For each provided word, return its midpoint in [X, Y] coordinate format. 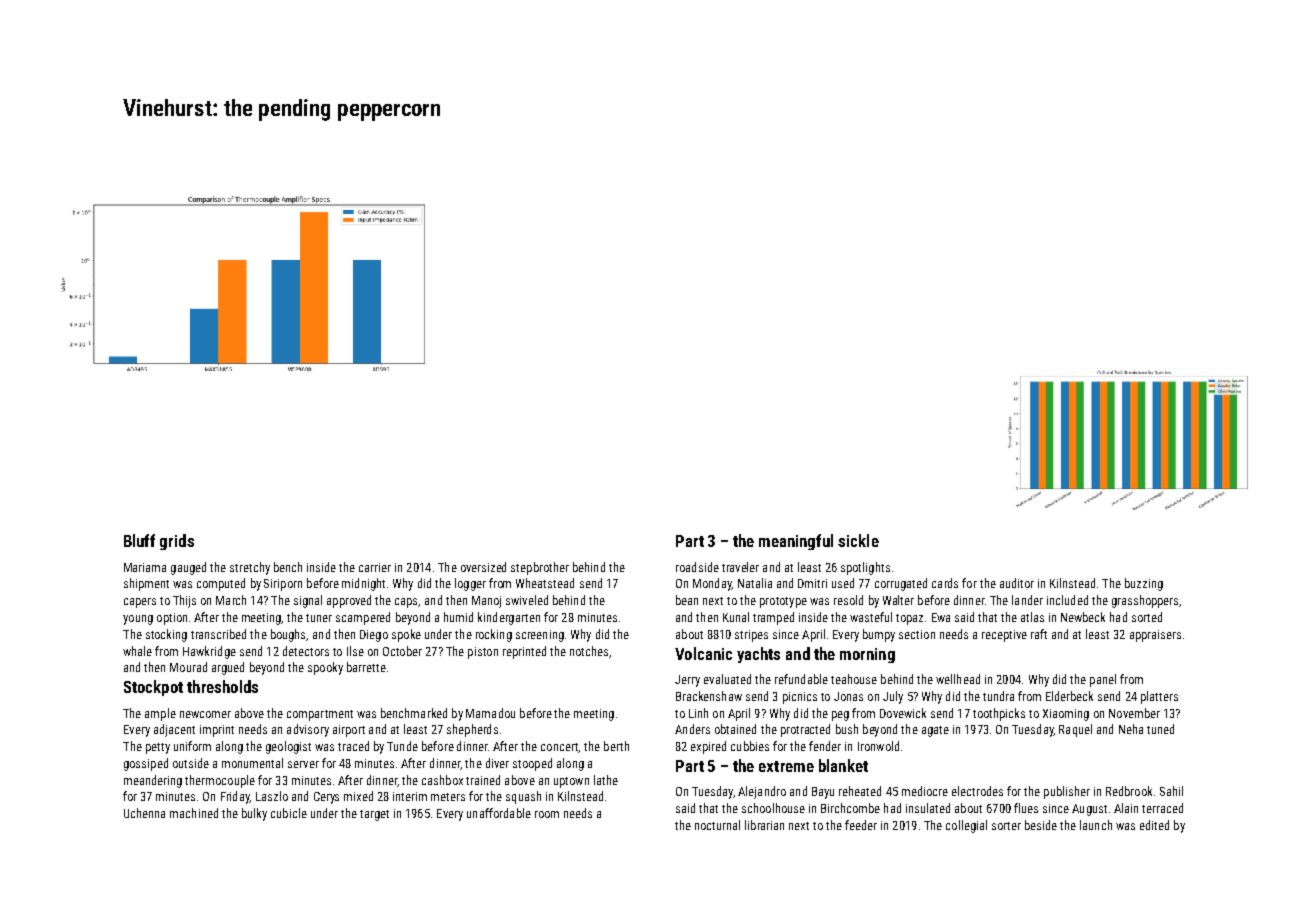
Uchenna [144, 813]
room [547, 814]
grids [177, 542]
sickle [858, 540]
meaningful [796, 542]
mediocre [925, 791]
